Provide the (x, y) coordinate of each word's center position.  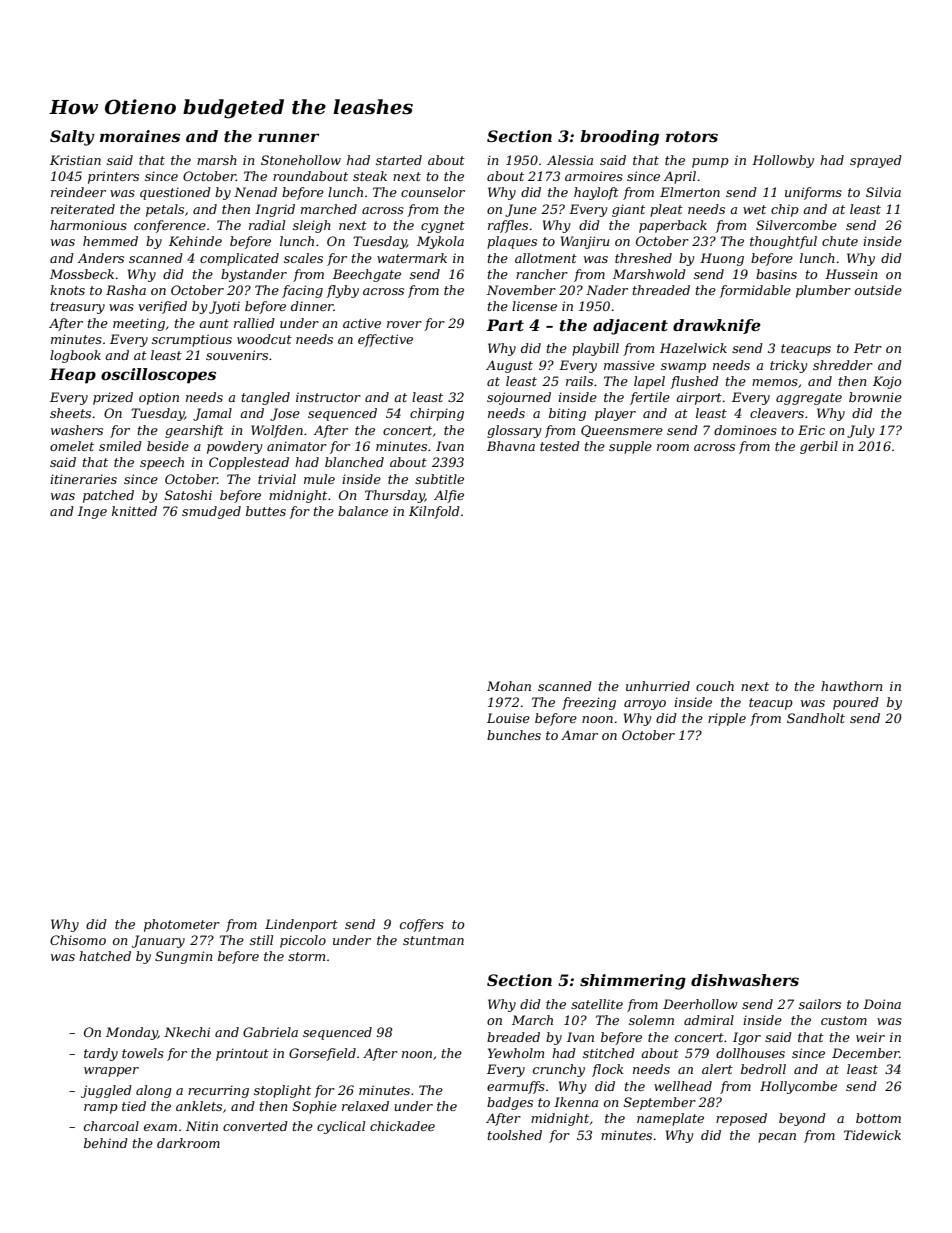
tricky (789, 366)
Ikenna (576, 1102)
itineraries (83, 479)
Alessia (570, 160)
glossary (514, 431)
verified (162, 307)
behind (106, 1143)
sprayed (876, 161)
